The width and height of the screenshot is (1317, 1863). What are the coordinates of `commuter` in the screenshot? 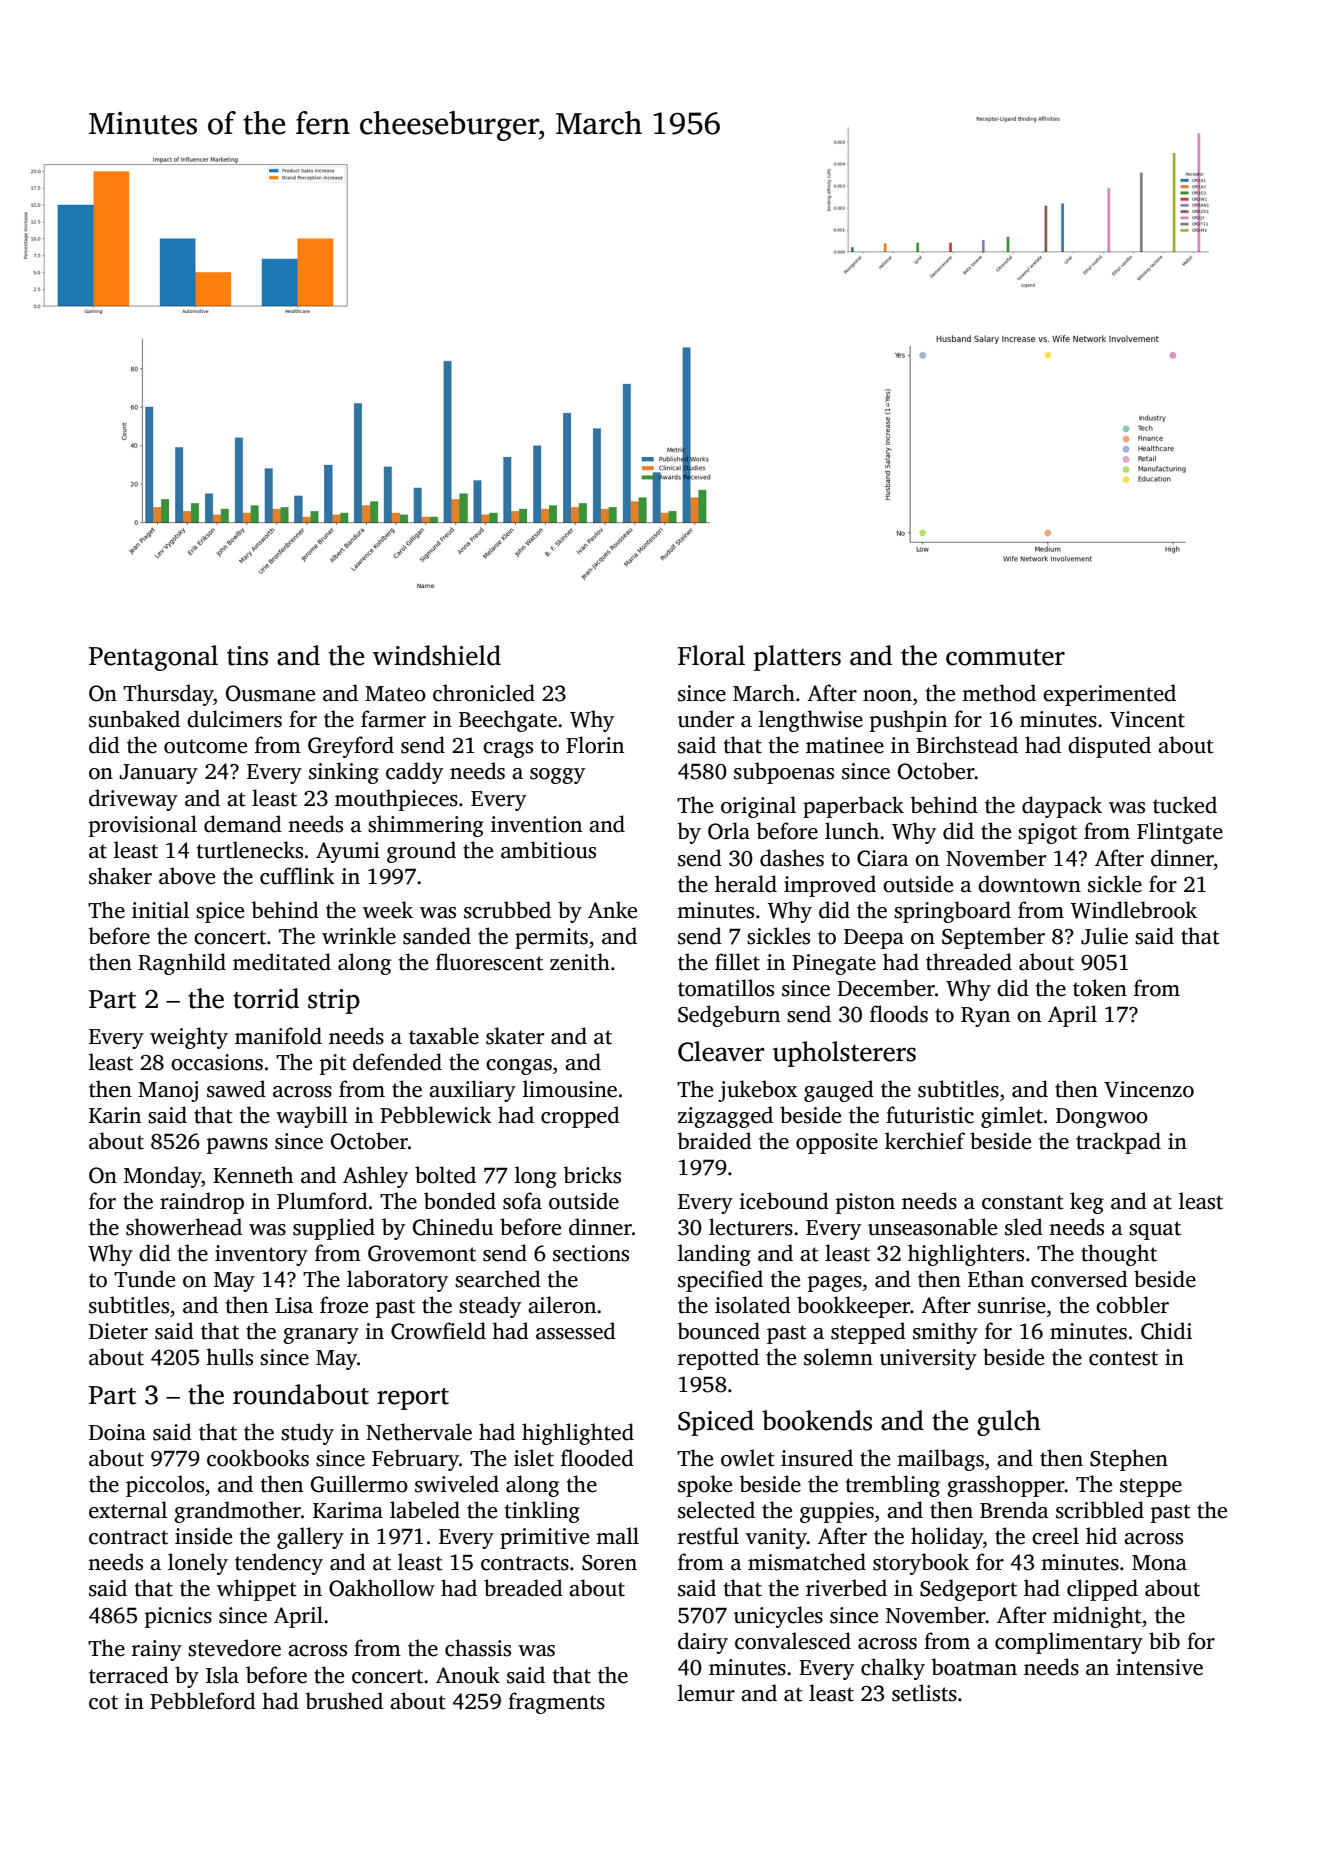 It's located at (1005, 657).
